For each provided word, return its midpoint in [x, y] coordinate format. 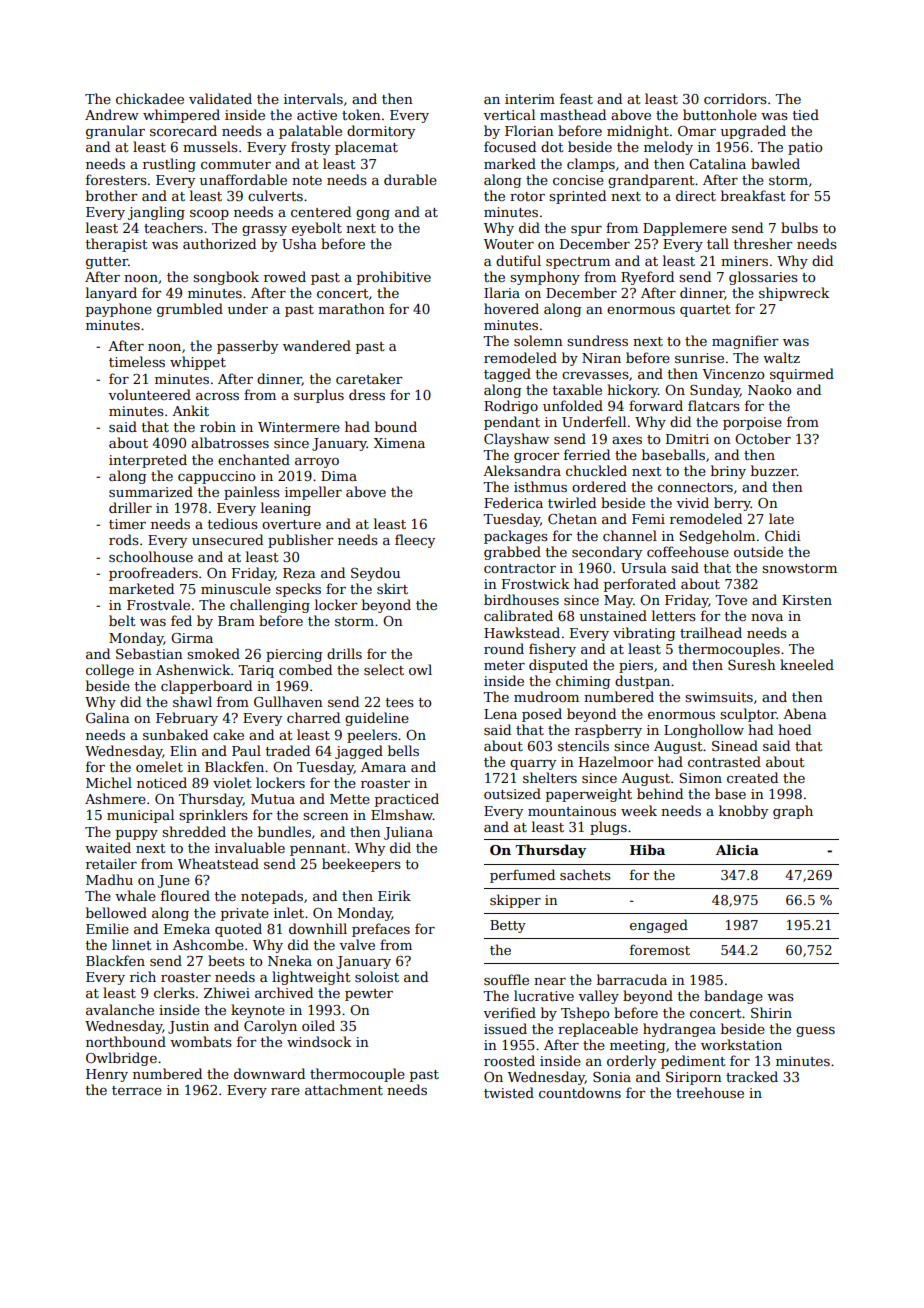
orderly [631, 1062]
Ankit [190, 410]
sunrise [699, 358]
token [361, 114]
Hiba [647, 849]
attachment [344, 1089]
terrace [137, 1090]
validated [220, 98]
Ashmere [115, 798]
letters [674, 615]
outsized [512, 793]
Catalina [717, 163]
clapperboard [206, 687]
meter [504, 665]
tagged [507, 375]
